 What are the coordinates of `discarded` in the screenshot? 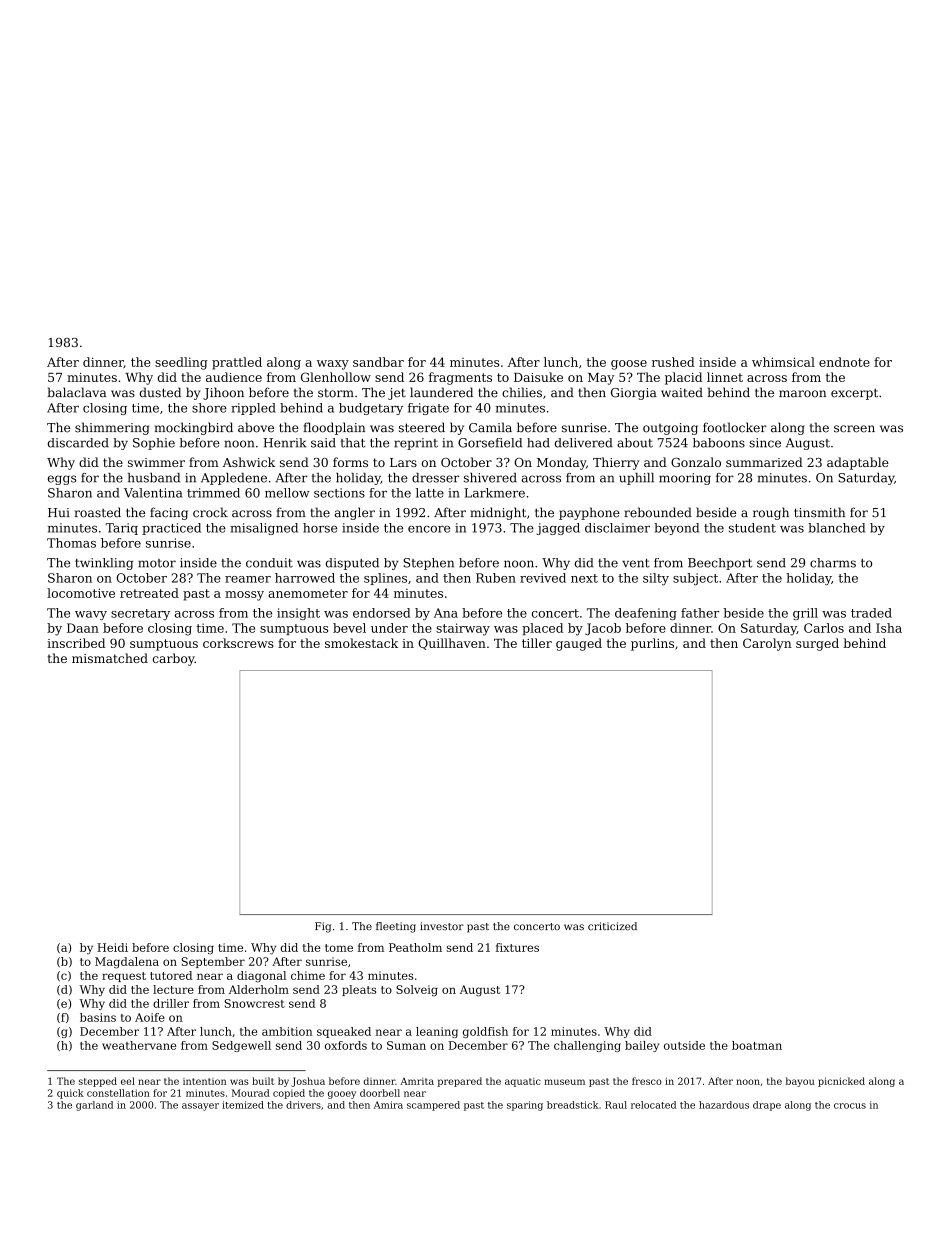 It's located at (78, 443).
